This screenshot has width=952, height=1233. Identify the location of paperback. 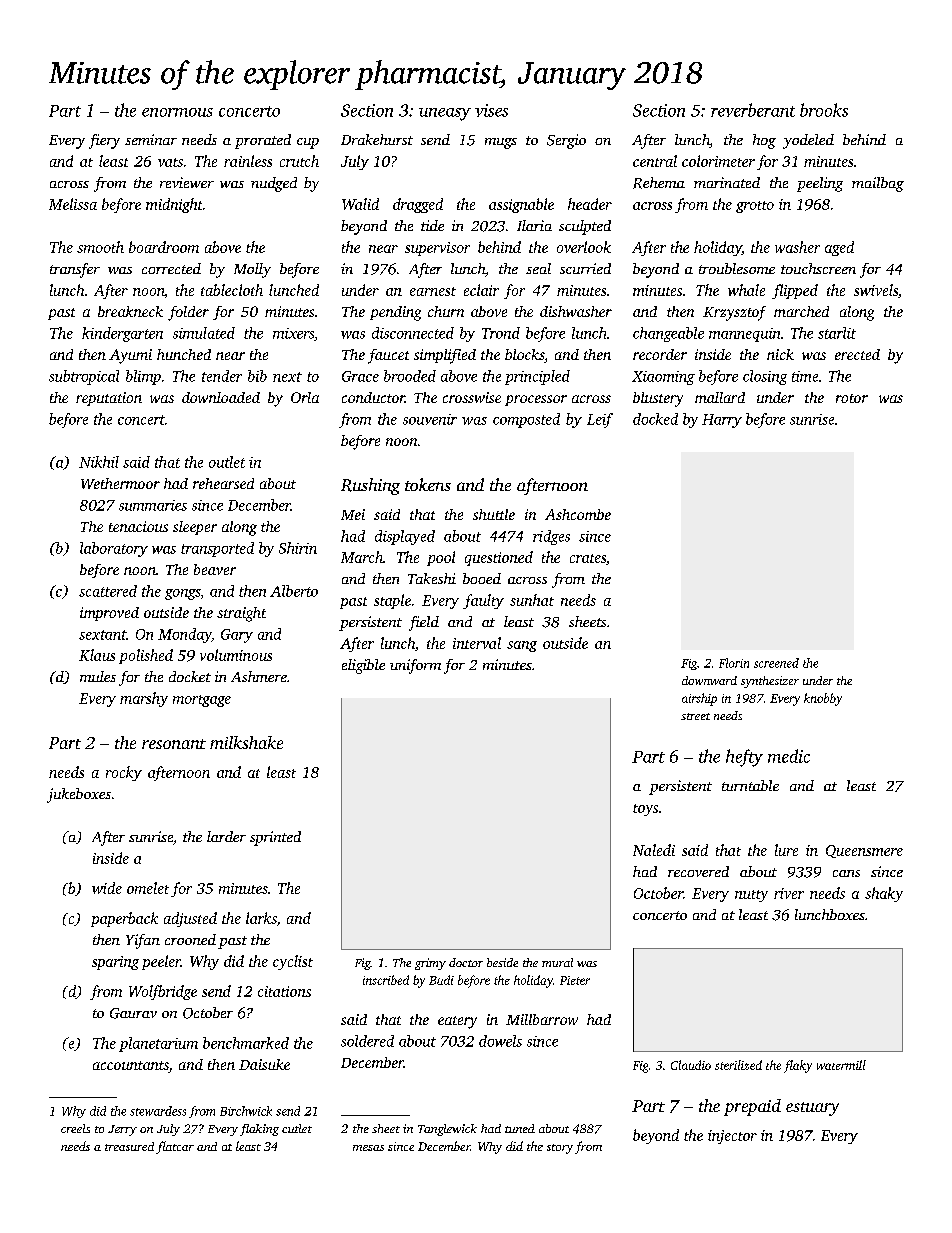
(124, 919).
